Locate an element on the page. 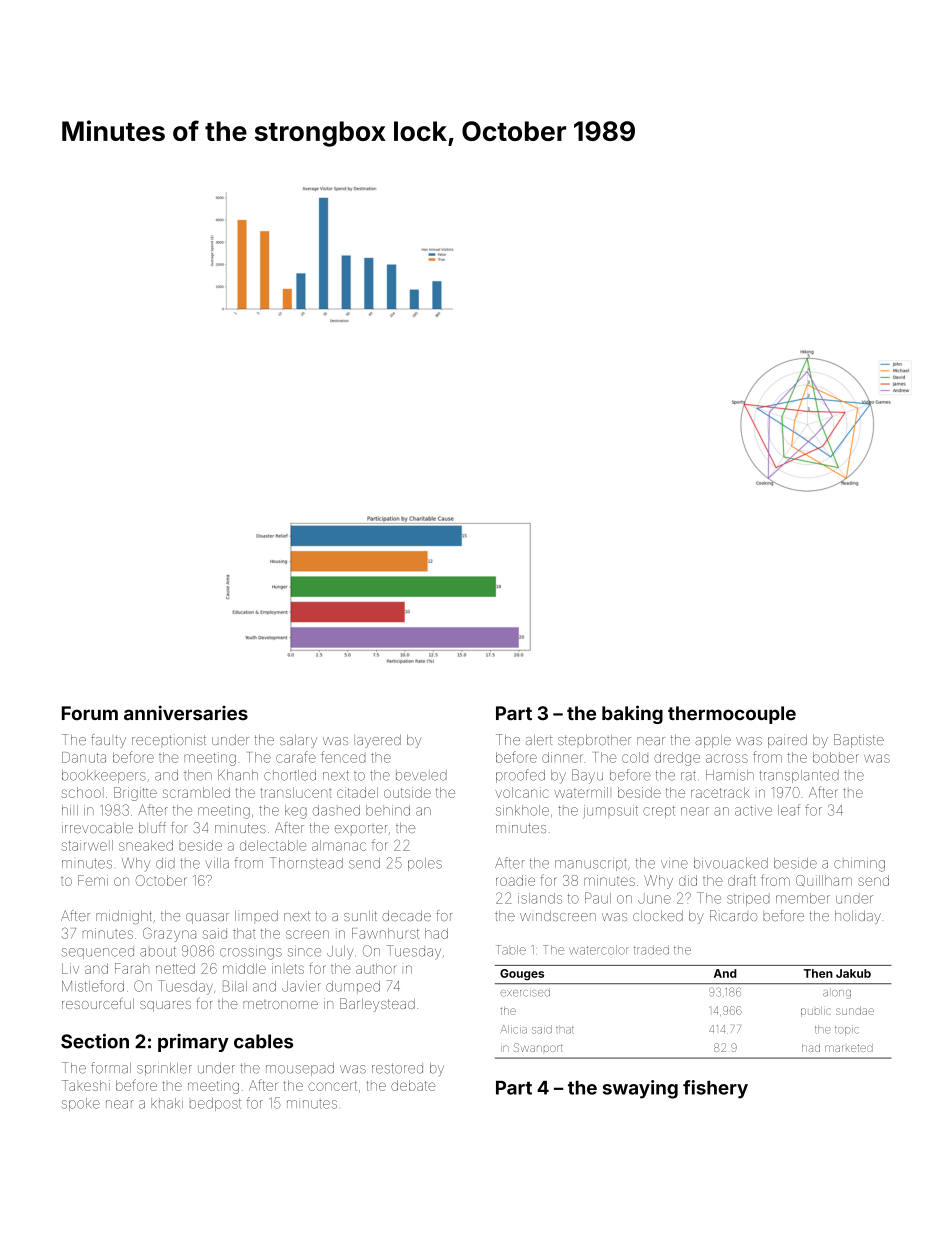 The image size is (952, 1233). anniversaries is located at coordinates (186, 713).
